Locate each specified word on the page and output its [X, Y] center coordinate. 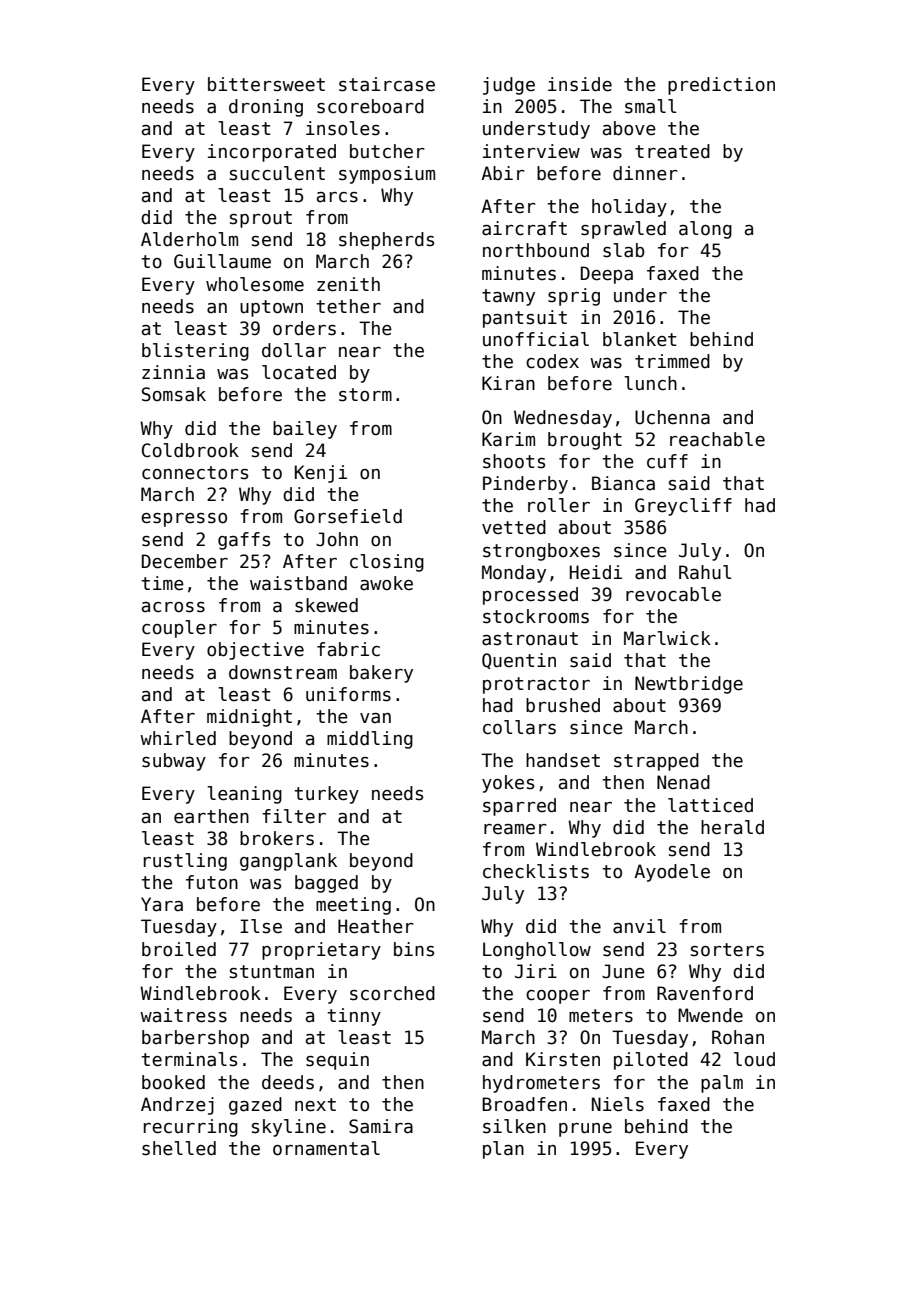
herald [732, 827]
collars [519, 727]
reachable [717, 439]
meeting [353, 906]
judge [509, 86]
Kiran [508, 383]
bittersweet [266, 84]
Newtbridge [689, 685]
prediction [721, 86]
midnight [249, 718]
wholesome [255, 284]
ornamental [326, 1148]
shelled [179, 1148]
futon [212, 882]
